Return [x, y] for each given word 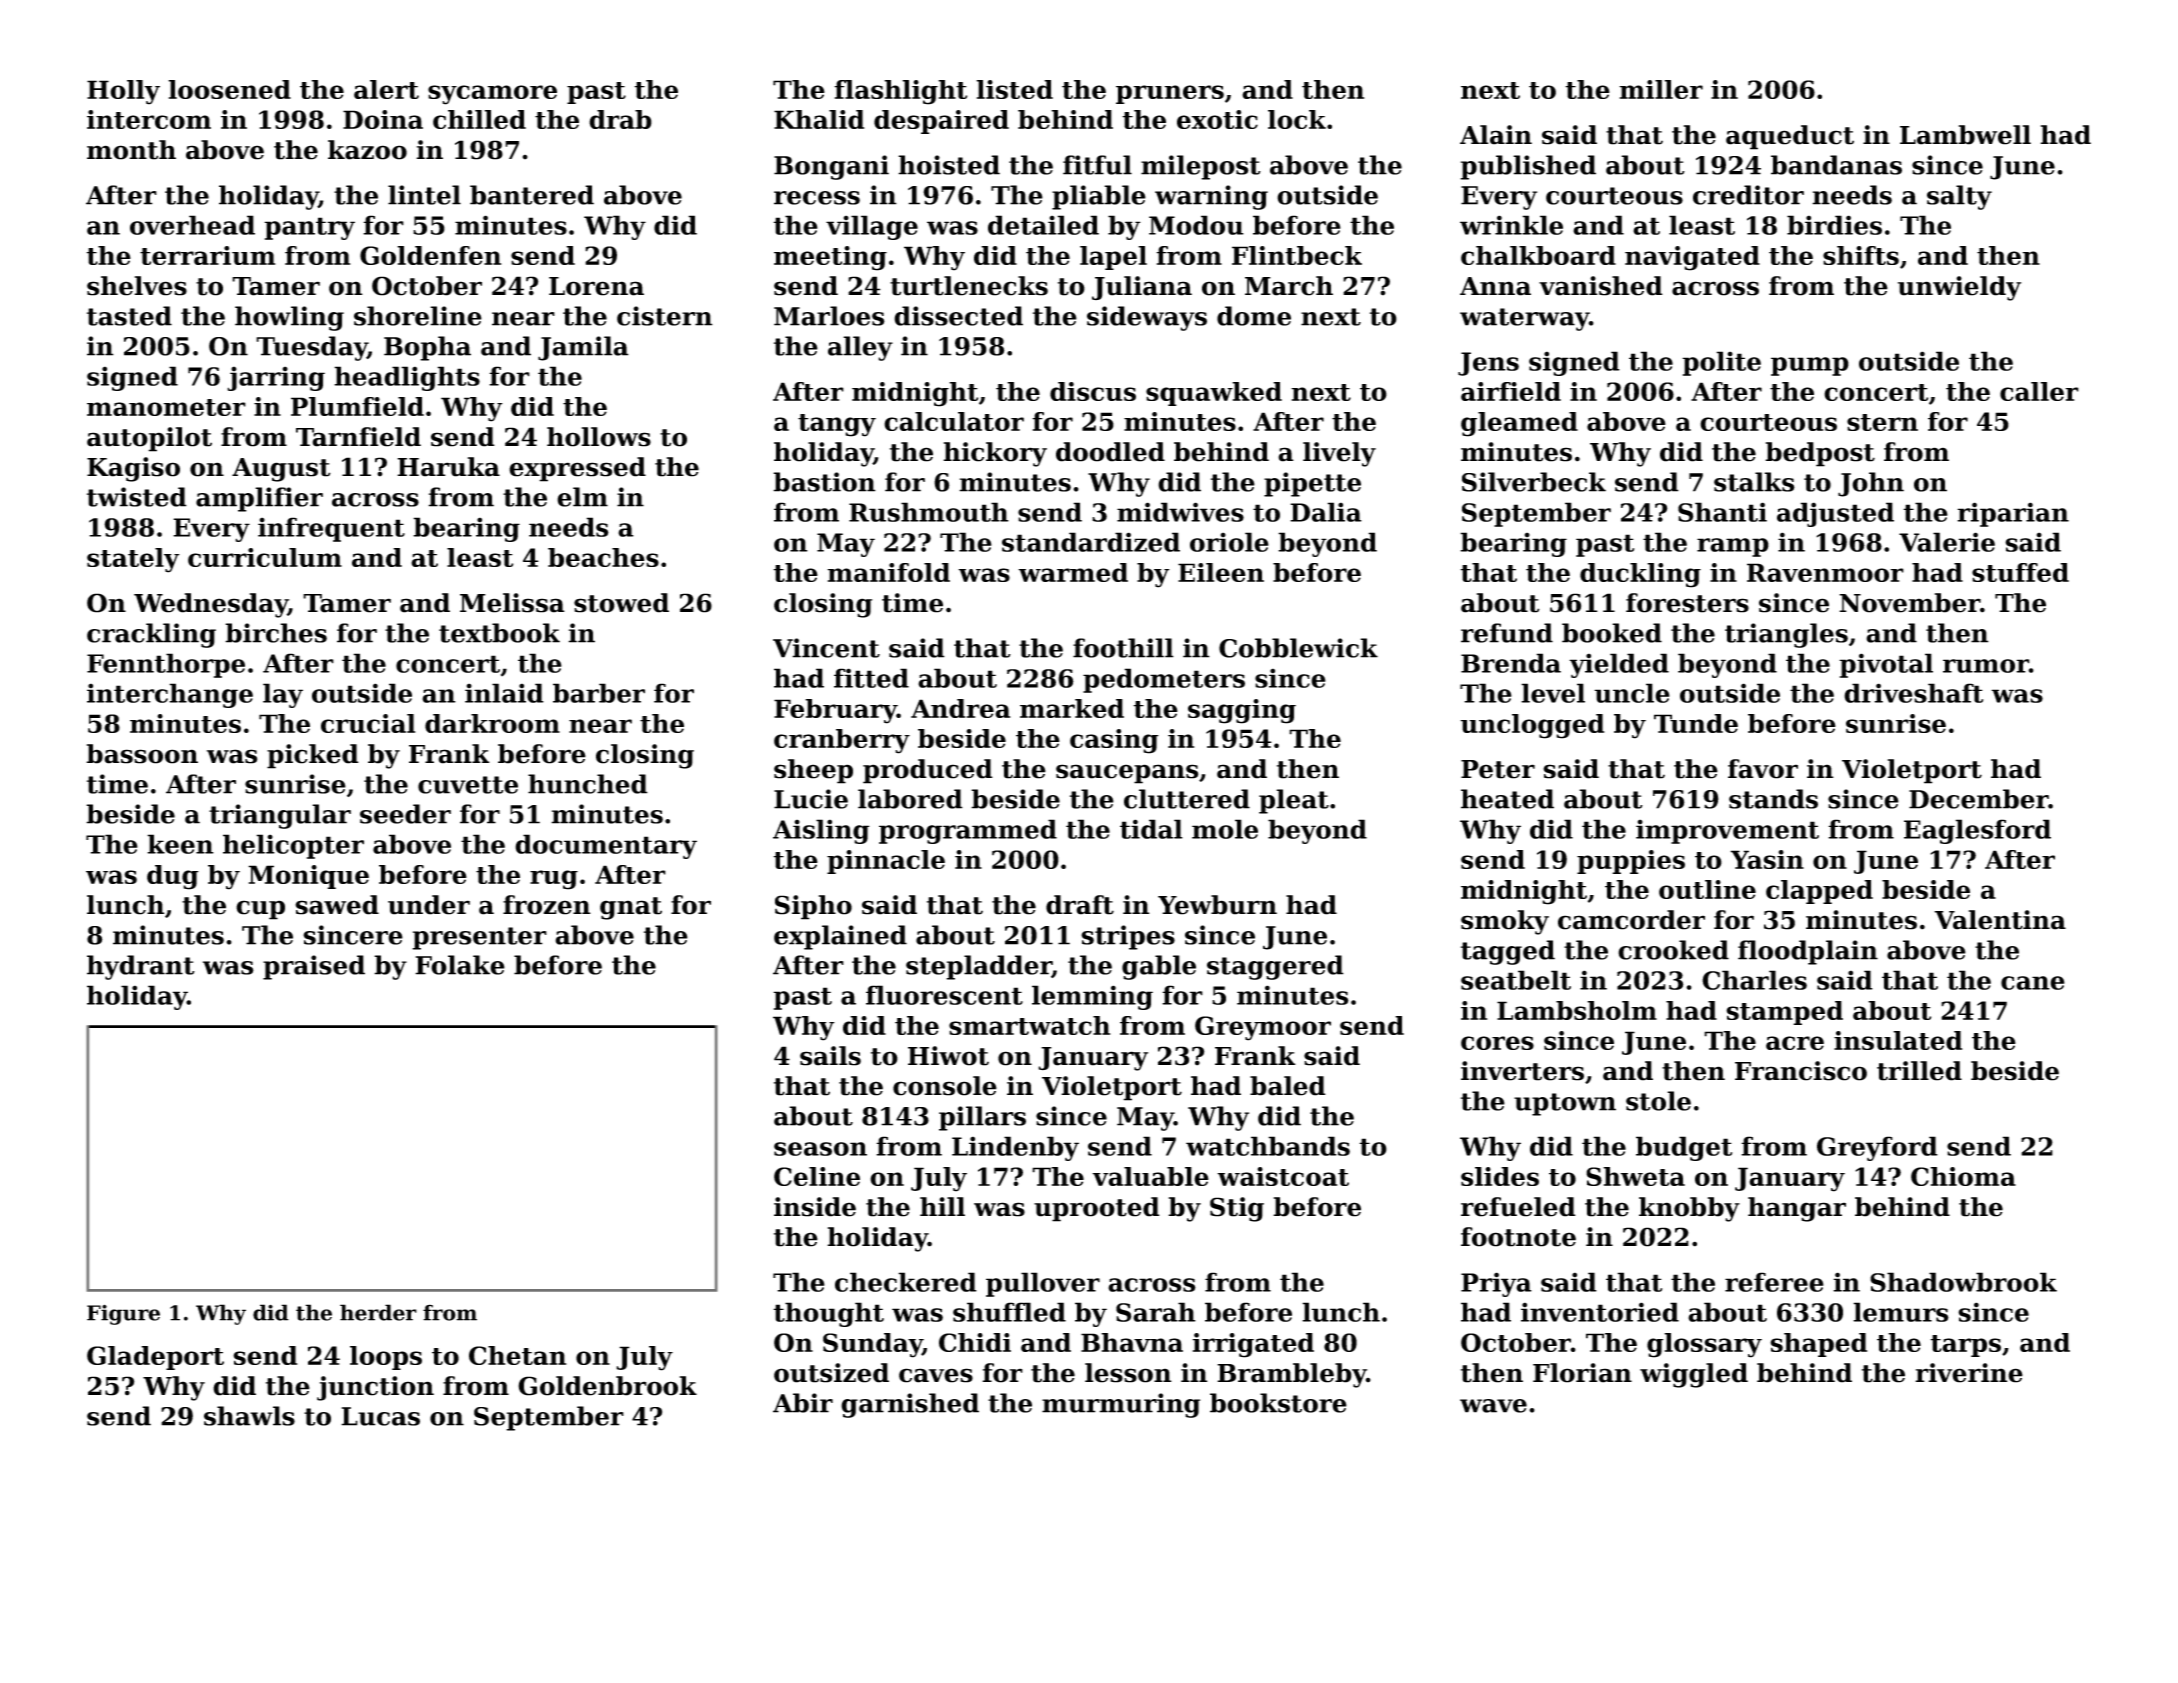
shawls [249, 1416]
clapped [1819, 892]
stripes [1128, 937]
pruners [1170, 94]
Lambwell [1965, 135]
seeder [405, 814]
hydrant [141, 967]
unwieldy [1959, 288]
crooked [1673, 950]
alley [860, 348]
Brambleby [1292, 1375]
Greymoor [1263, 1028]
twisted [137, 497]
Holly [123, 92]
